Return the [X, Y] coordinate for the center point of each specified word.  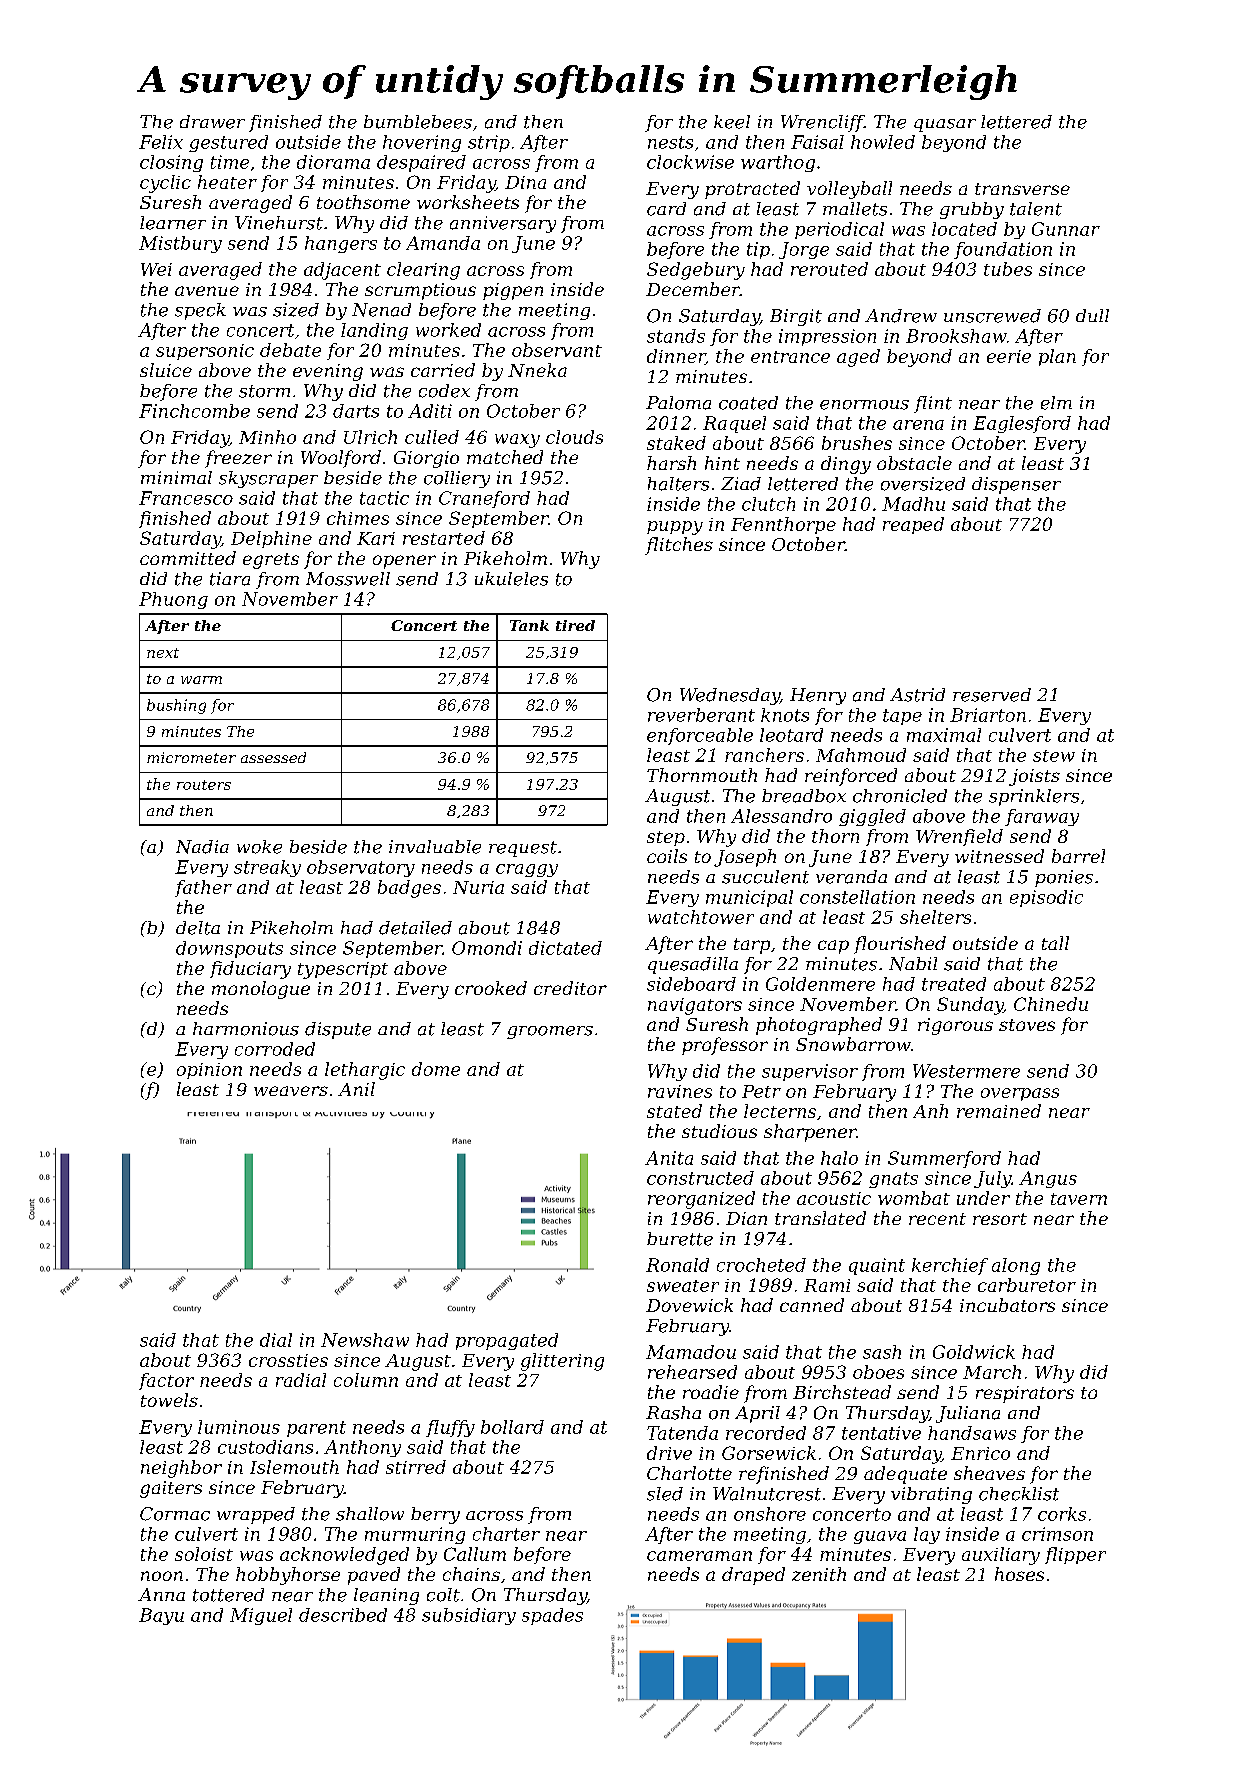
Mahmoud [861, 755]
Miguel [261, 1616]
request [523, 849]
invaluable [435, 847]
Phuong [173, 600]
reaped [913, 525]
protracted [752, 190]
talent [1036, 209]
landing [374, 331]
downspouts [229, 949]
